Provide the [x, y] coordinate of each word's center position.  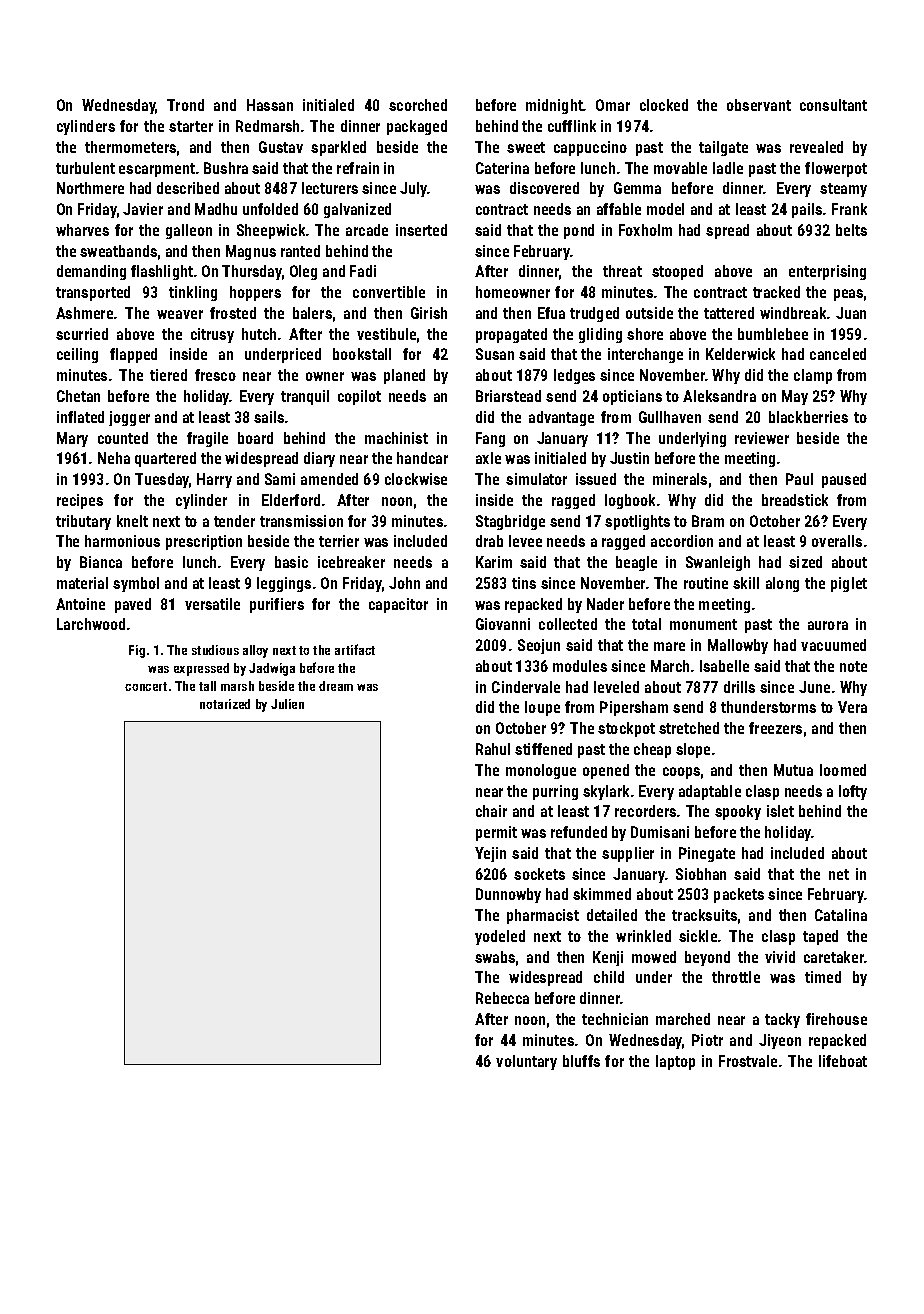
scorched [418, 105]
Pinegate [707, 854]
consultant [833, 105]
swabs [495, 957]
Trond [185, 105]
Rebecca [502, 998]
